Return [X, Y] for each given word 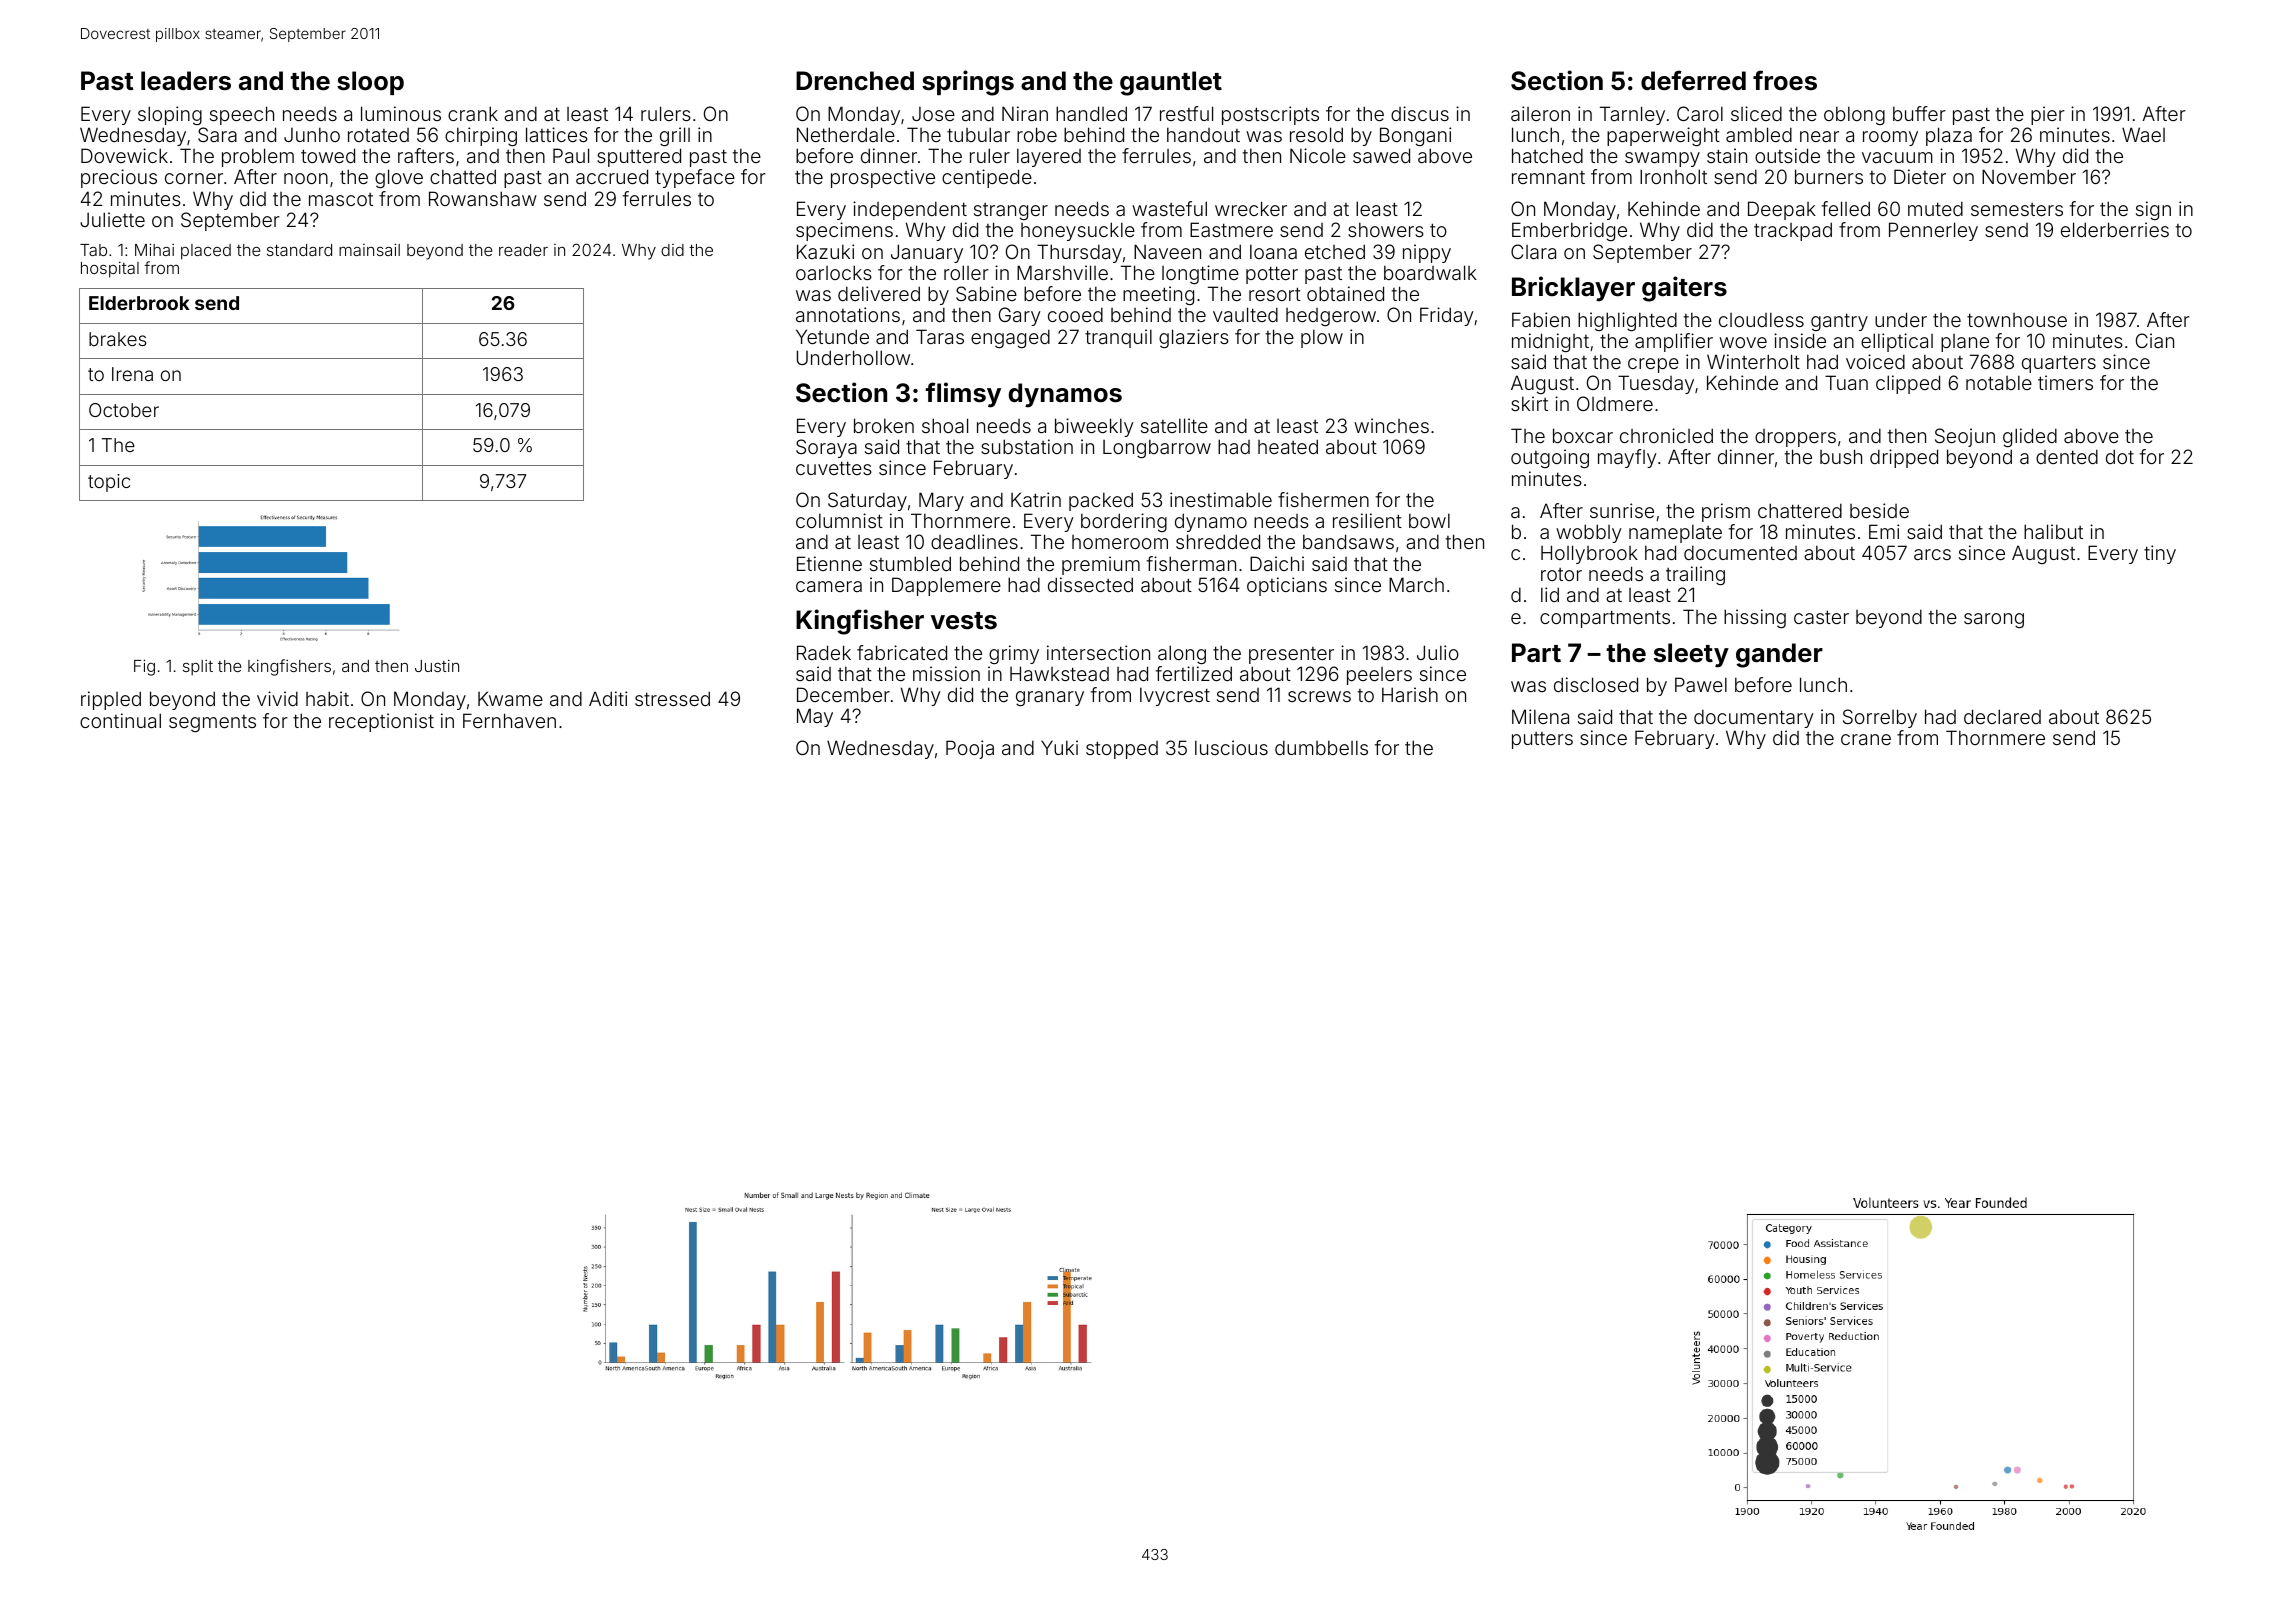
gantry [1839, 322]
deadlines [974, 541]
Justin [437, 665]
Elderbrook [139, 303]
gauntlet [1171, 83]
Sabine [986, 293]
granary [1050, 698]
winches [1391, 425]
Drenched [855, 81]
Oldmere [1615, 403]
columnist [839, 520]
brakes [118, 339]
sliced [1756, 113]
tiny [2160, 554]
